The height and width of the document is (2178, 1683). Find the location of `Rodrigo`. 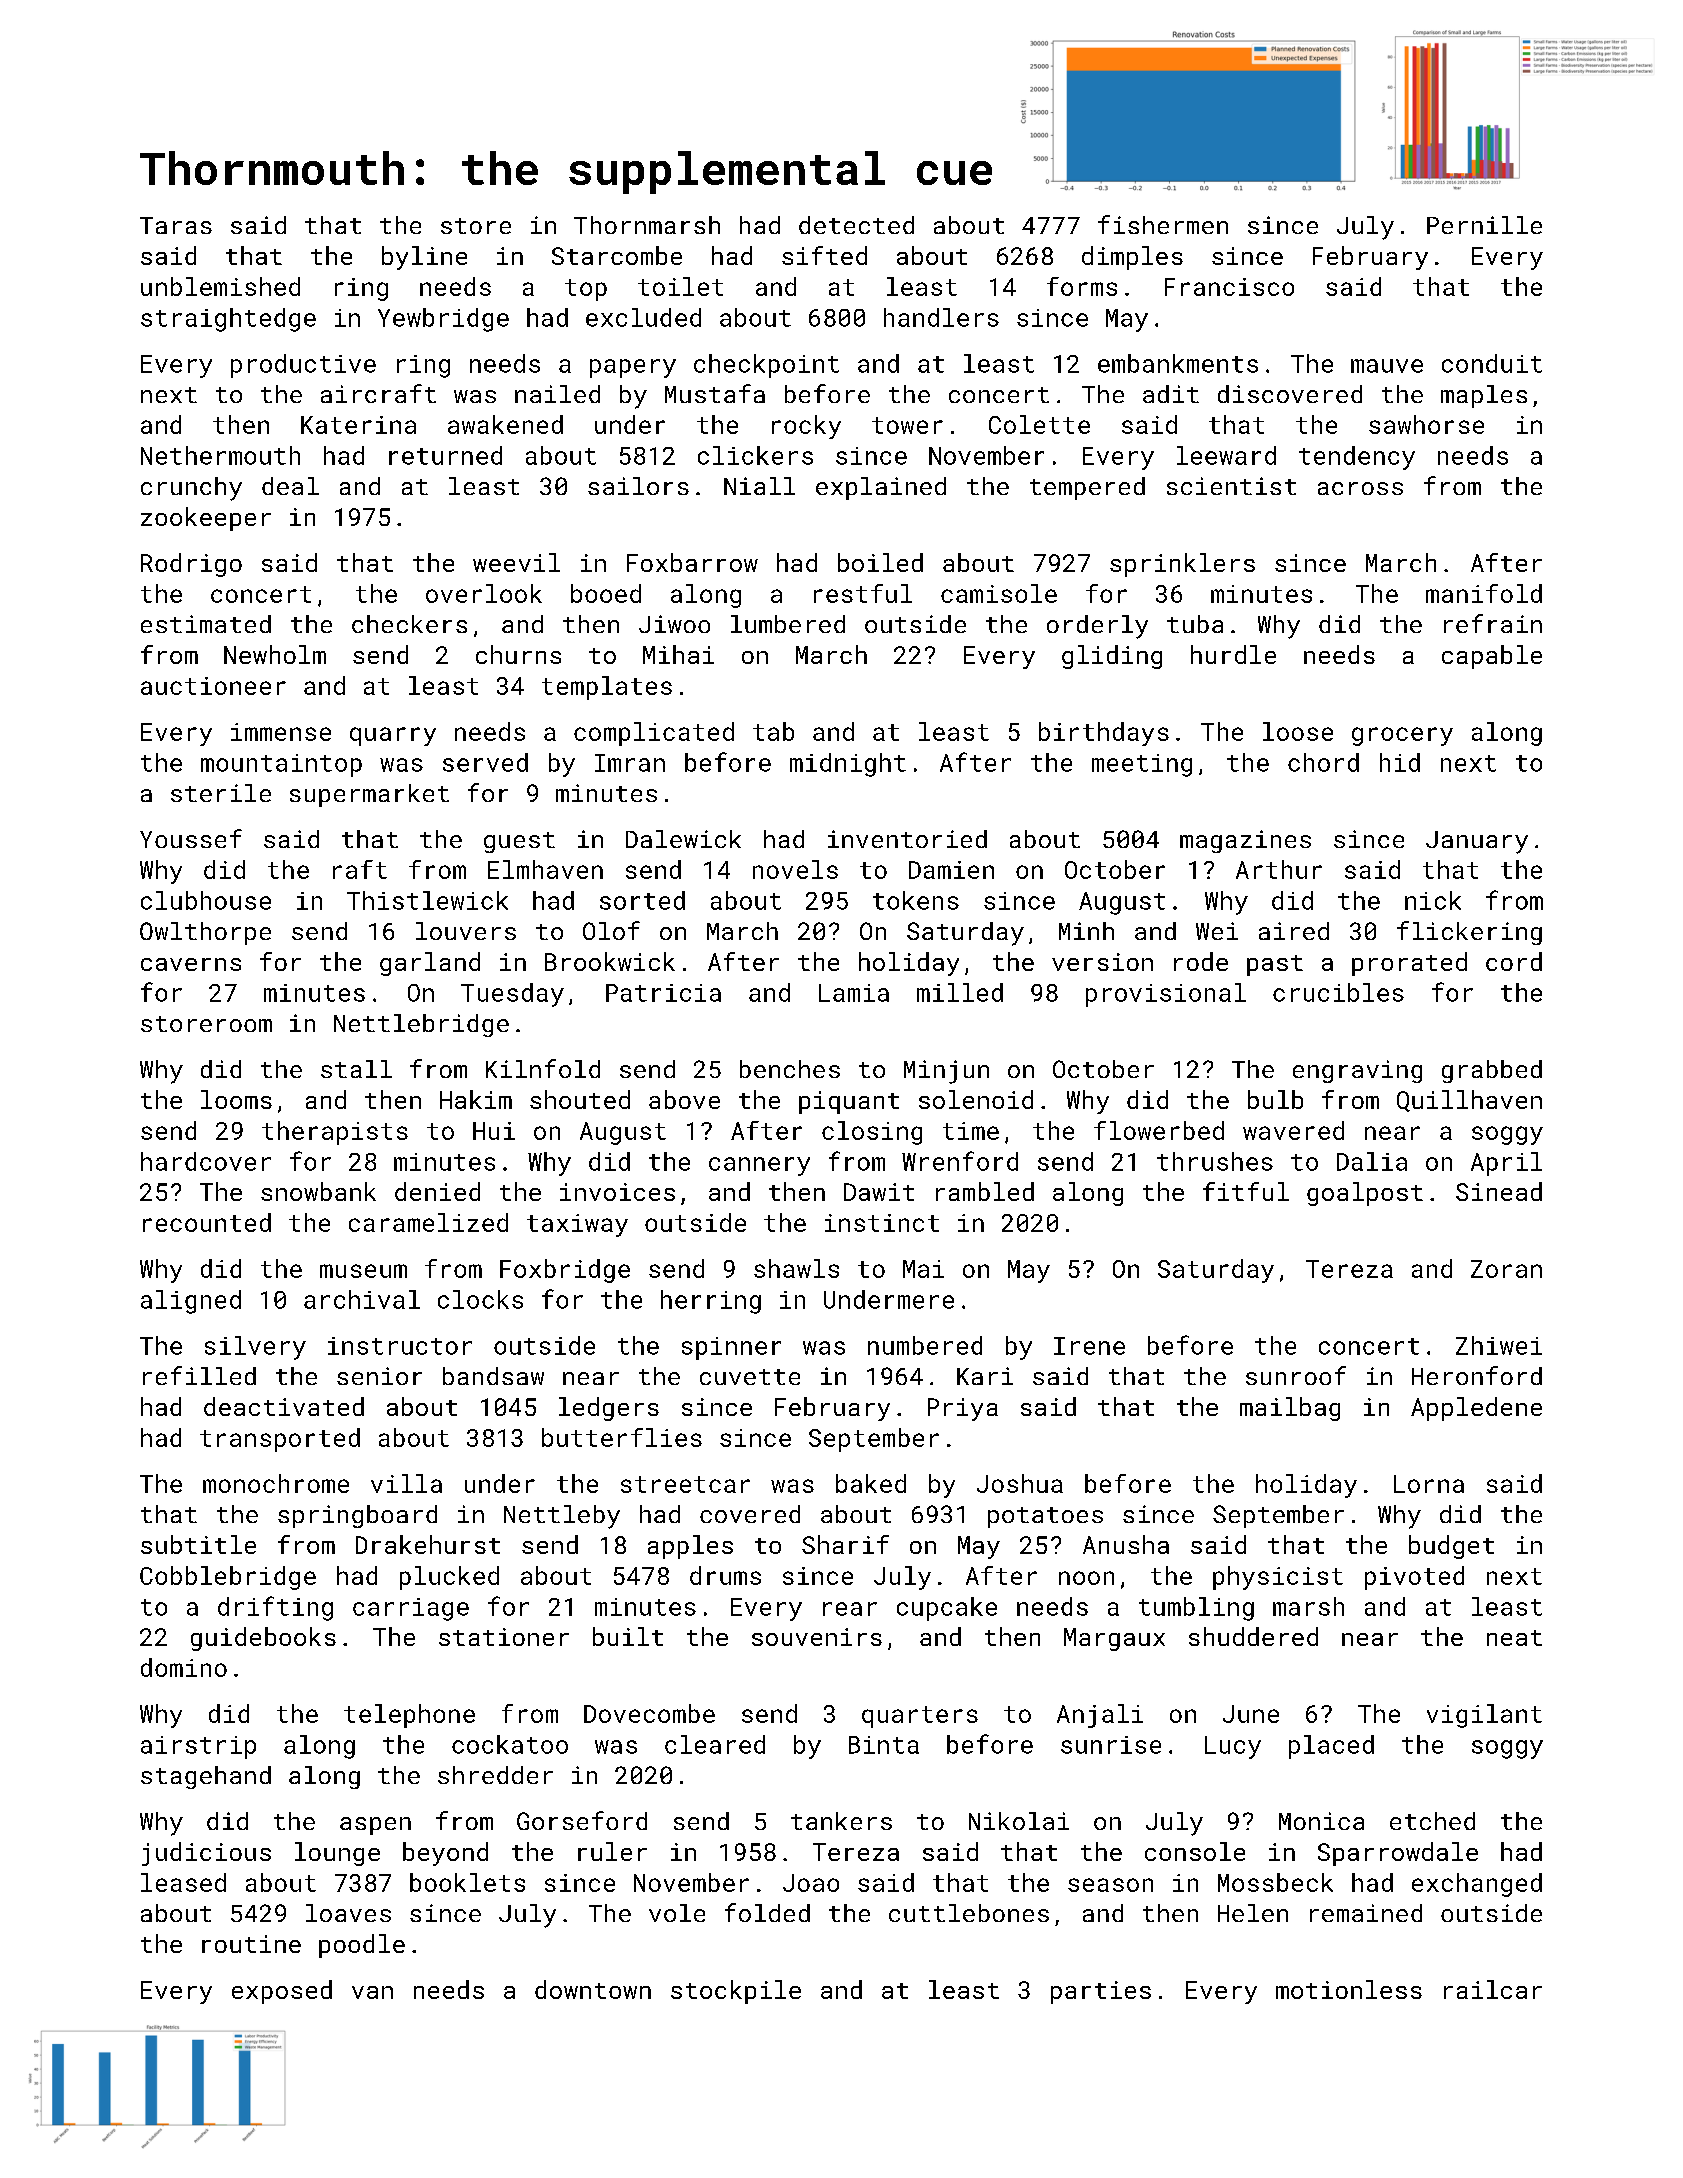

Rodrigo is located at coordinates (191, 565).
